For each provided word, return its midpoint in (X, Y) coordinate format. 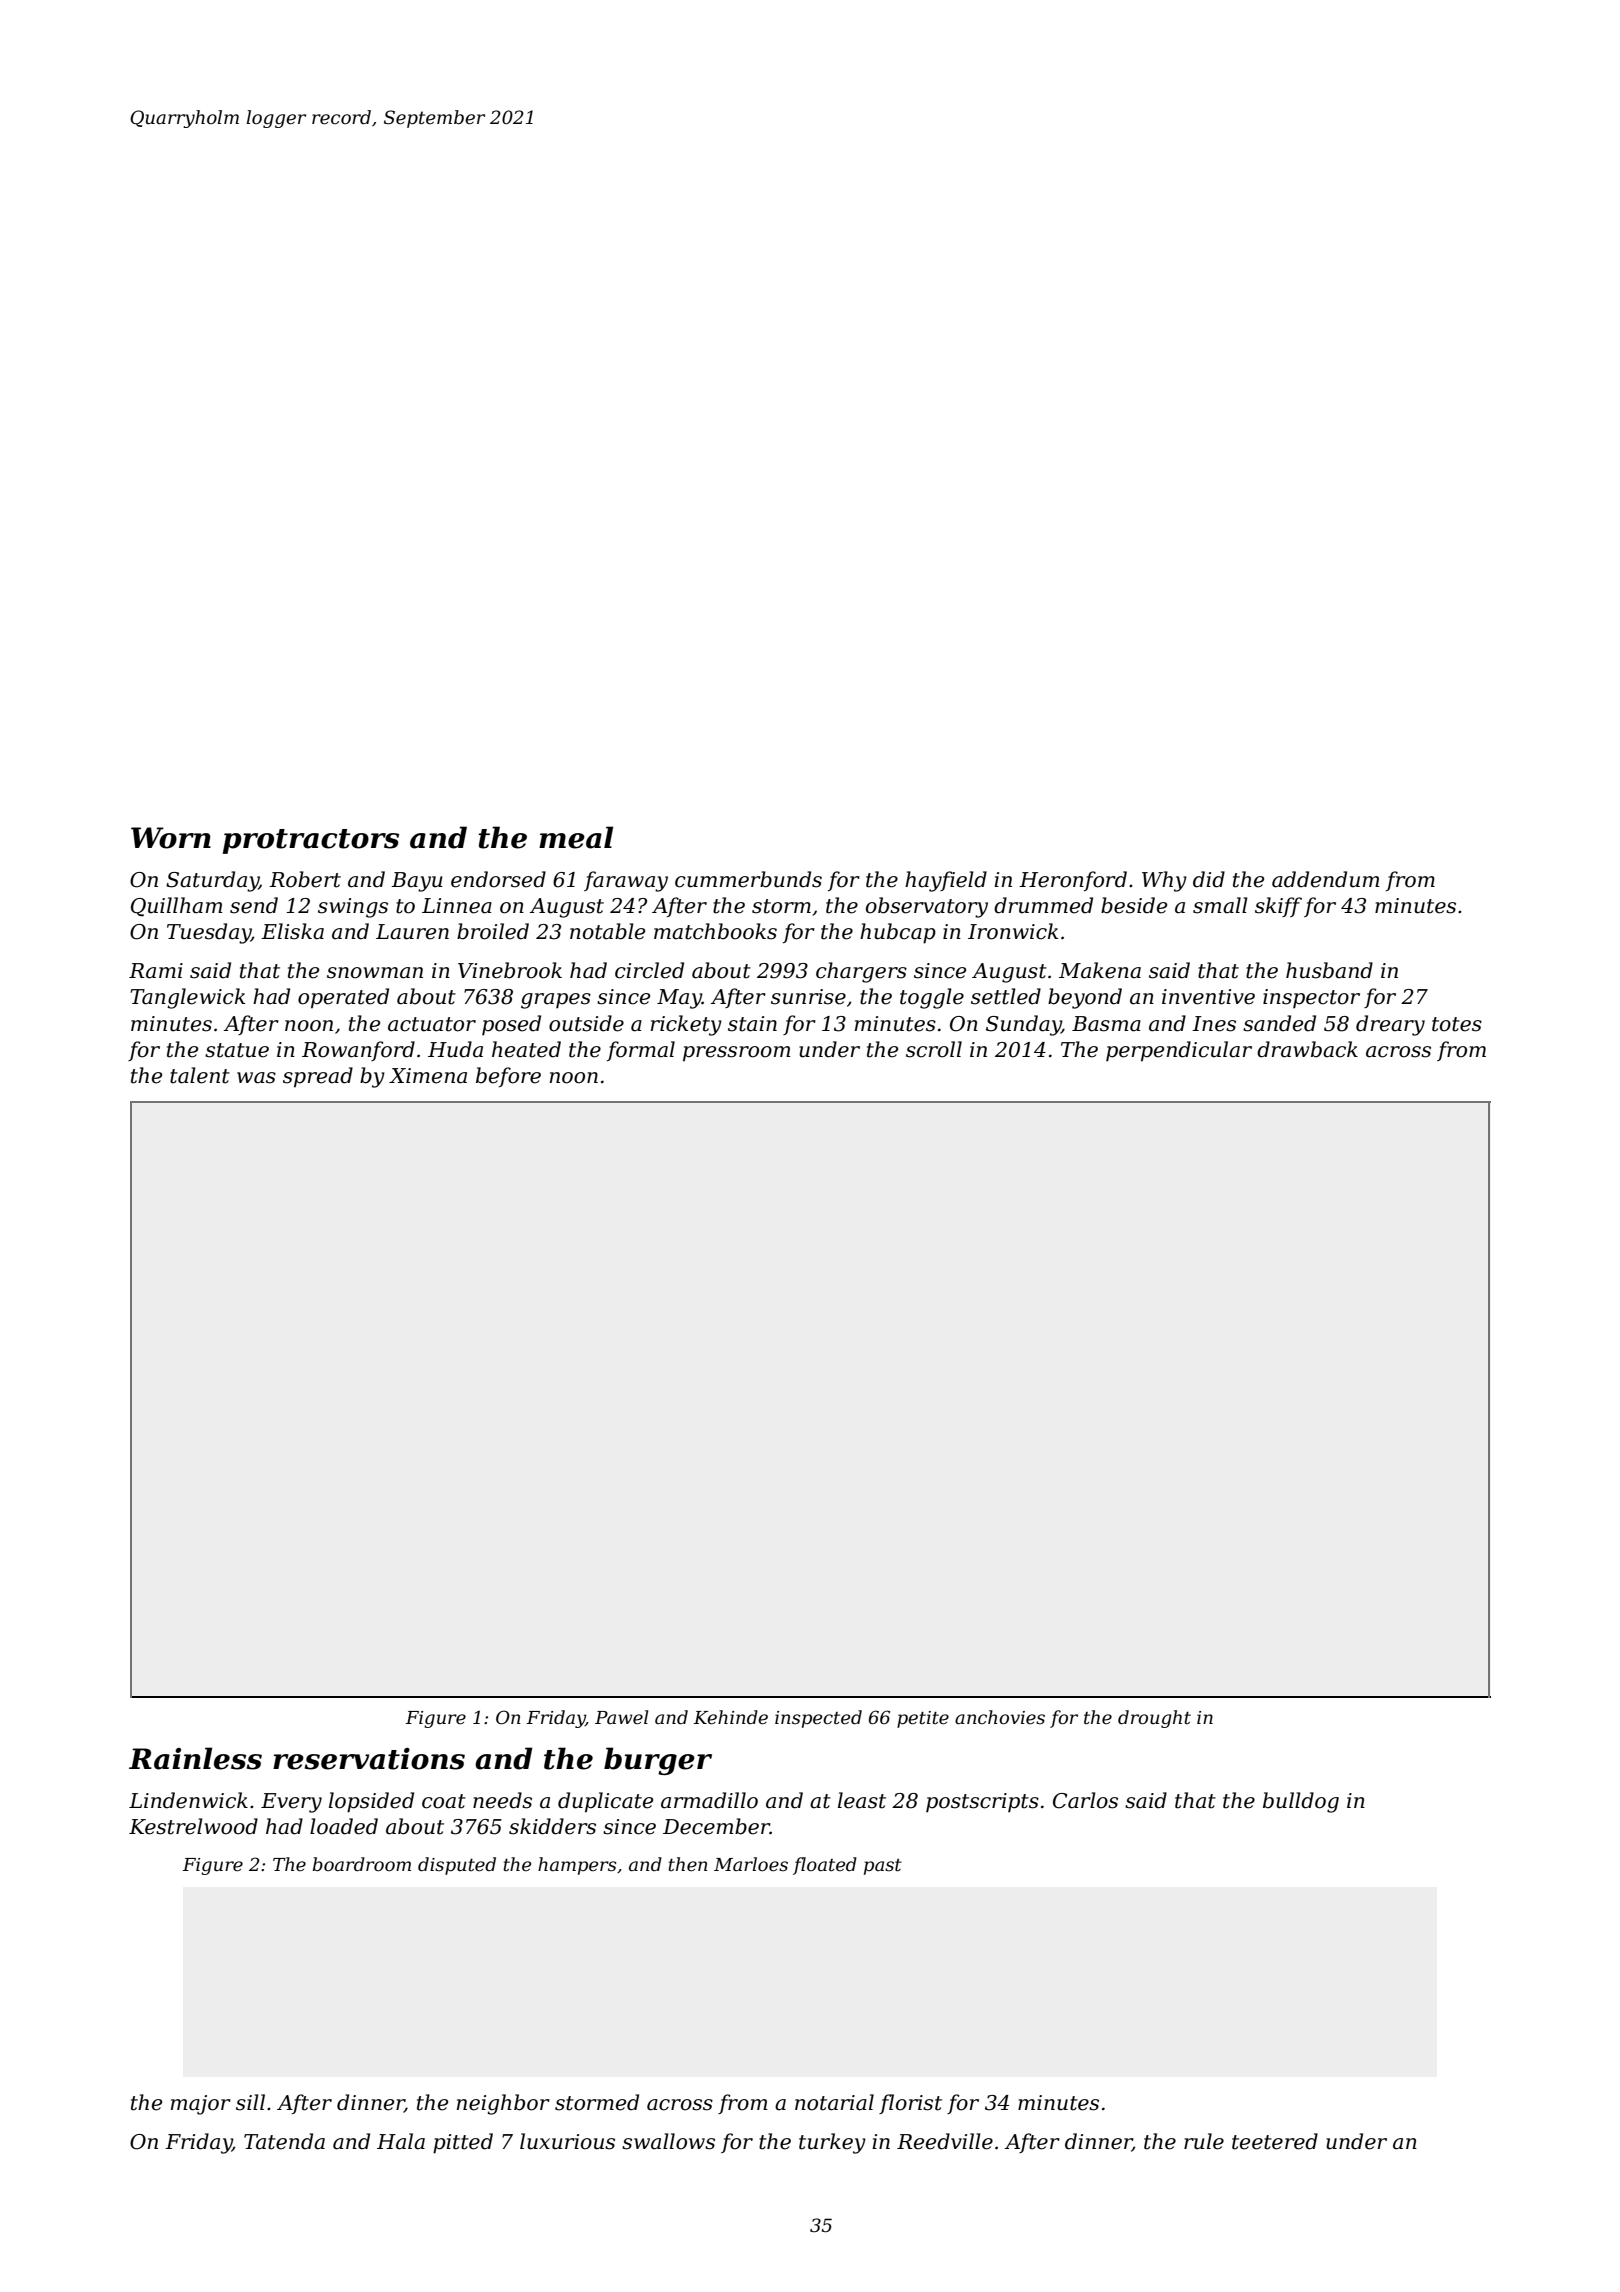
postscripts (982, 1803)
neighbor (503, 2104)
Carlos (1085, 1800)
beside (1134, 905)
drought (1154, 1719)
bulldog (1301, 1802)
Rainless (195, 1758)
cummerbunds (748, 879)
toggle (932, 998)
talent (200, 1075)
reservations (369, 1759)
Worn (171, 838)
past (883, 1867)
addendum (1326, 879)
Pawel (621, 1717)
